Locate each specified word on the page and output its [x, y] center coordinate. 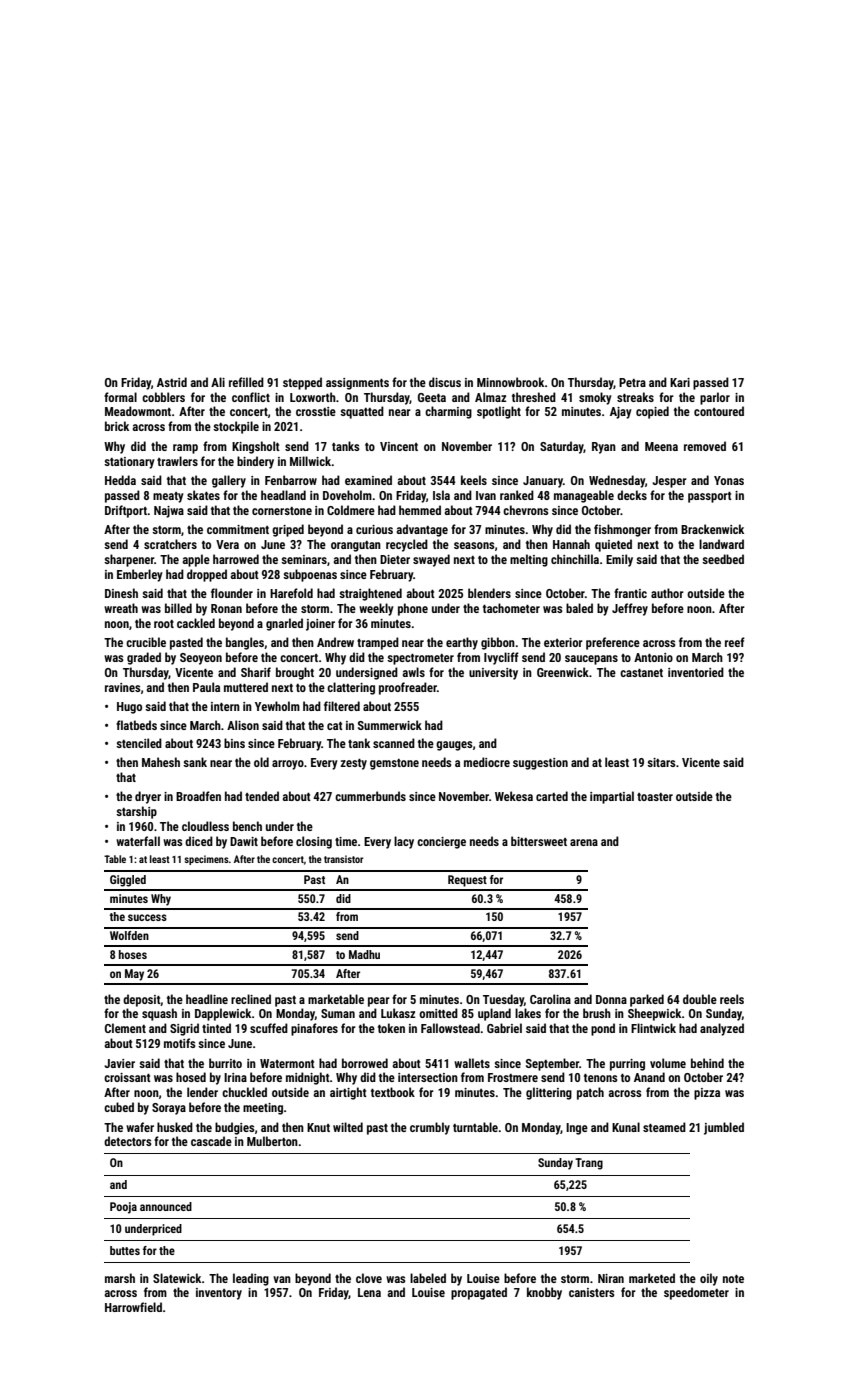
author [667, 593]
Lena [369, 1292]
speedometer [696, 1293]
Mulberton [272, 1141]
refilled [246, 382]
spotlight [499, 412]
